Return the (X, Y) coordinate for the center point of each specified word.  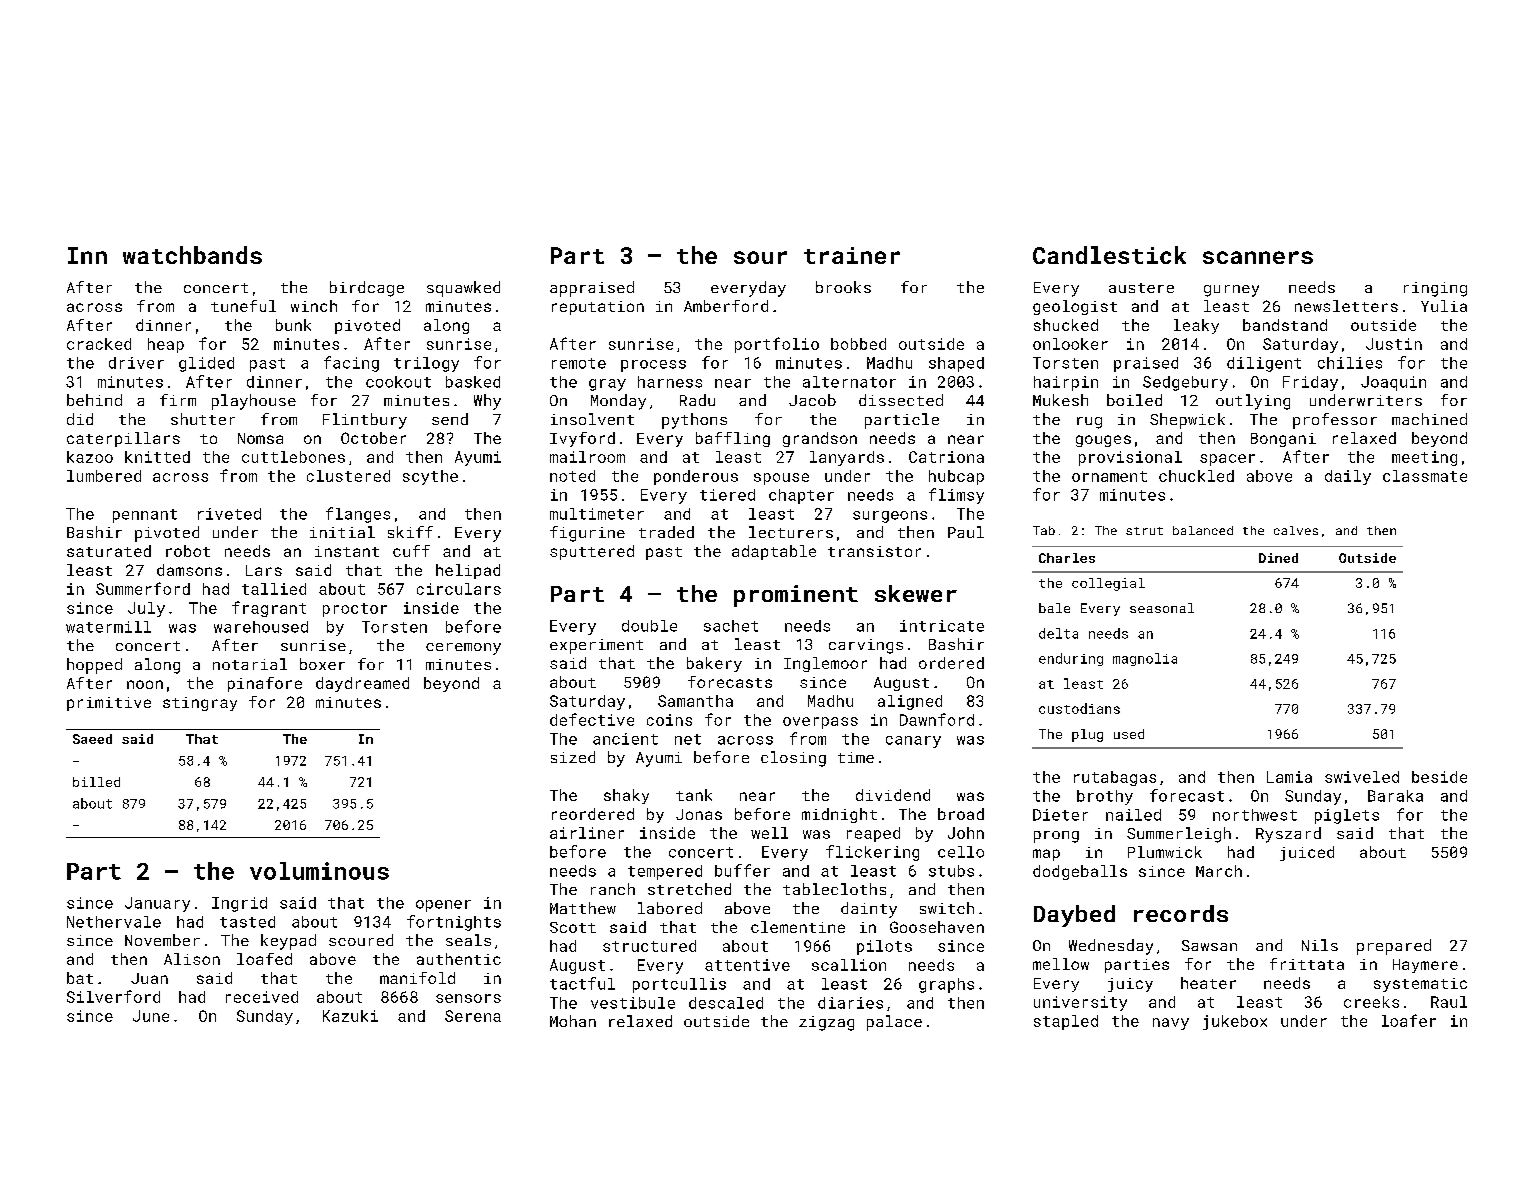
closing (793, 759)
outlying (1253, 402)
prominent (796, 596)
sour (760, 257)
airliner (587, 833)
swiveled (1362, 777)
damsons (189, 570)
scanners (1258, 257)
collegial (1108, 584)
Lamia (1289, 777)
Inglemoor (825, 664)
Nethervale (114, 922)
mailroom (587, 457)
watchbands (192, 255)
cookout (398, 382)
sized (573, 757)
